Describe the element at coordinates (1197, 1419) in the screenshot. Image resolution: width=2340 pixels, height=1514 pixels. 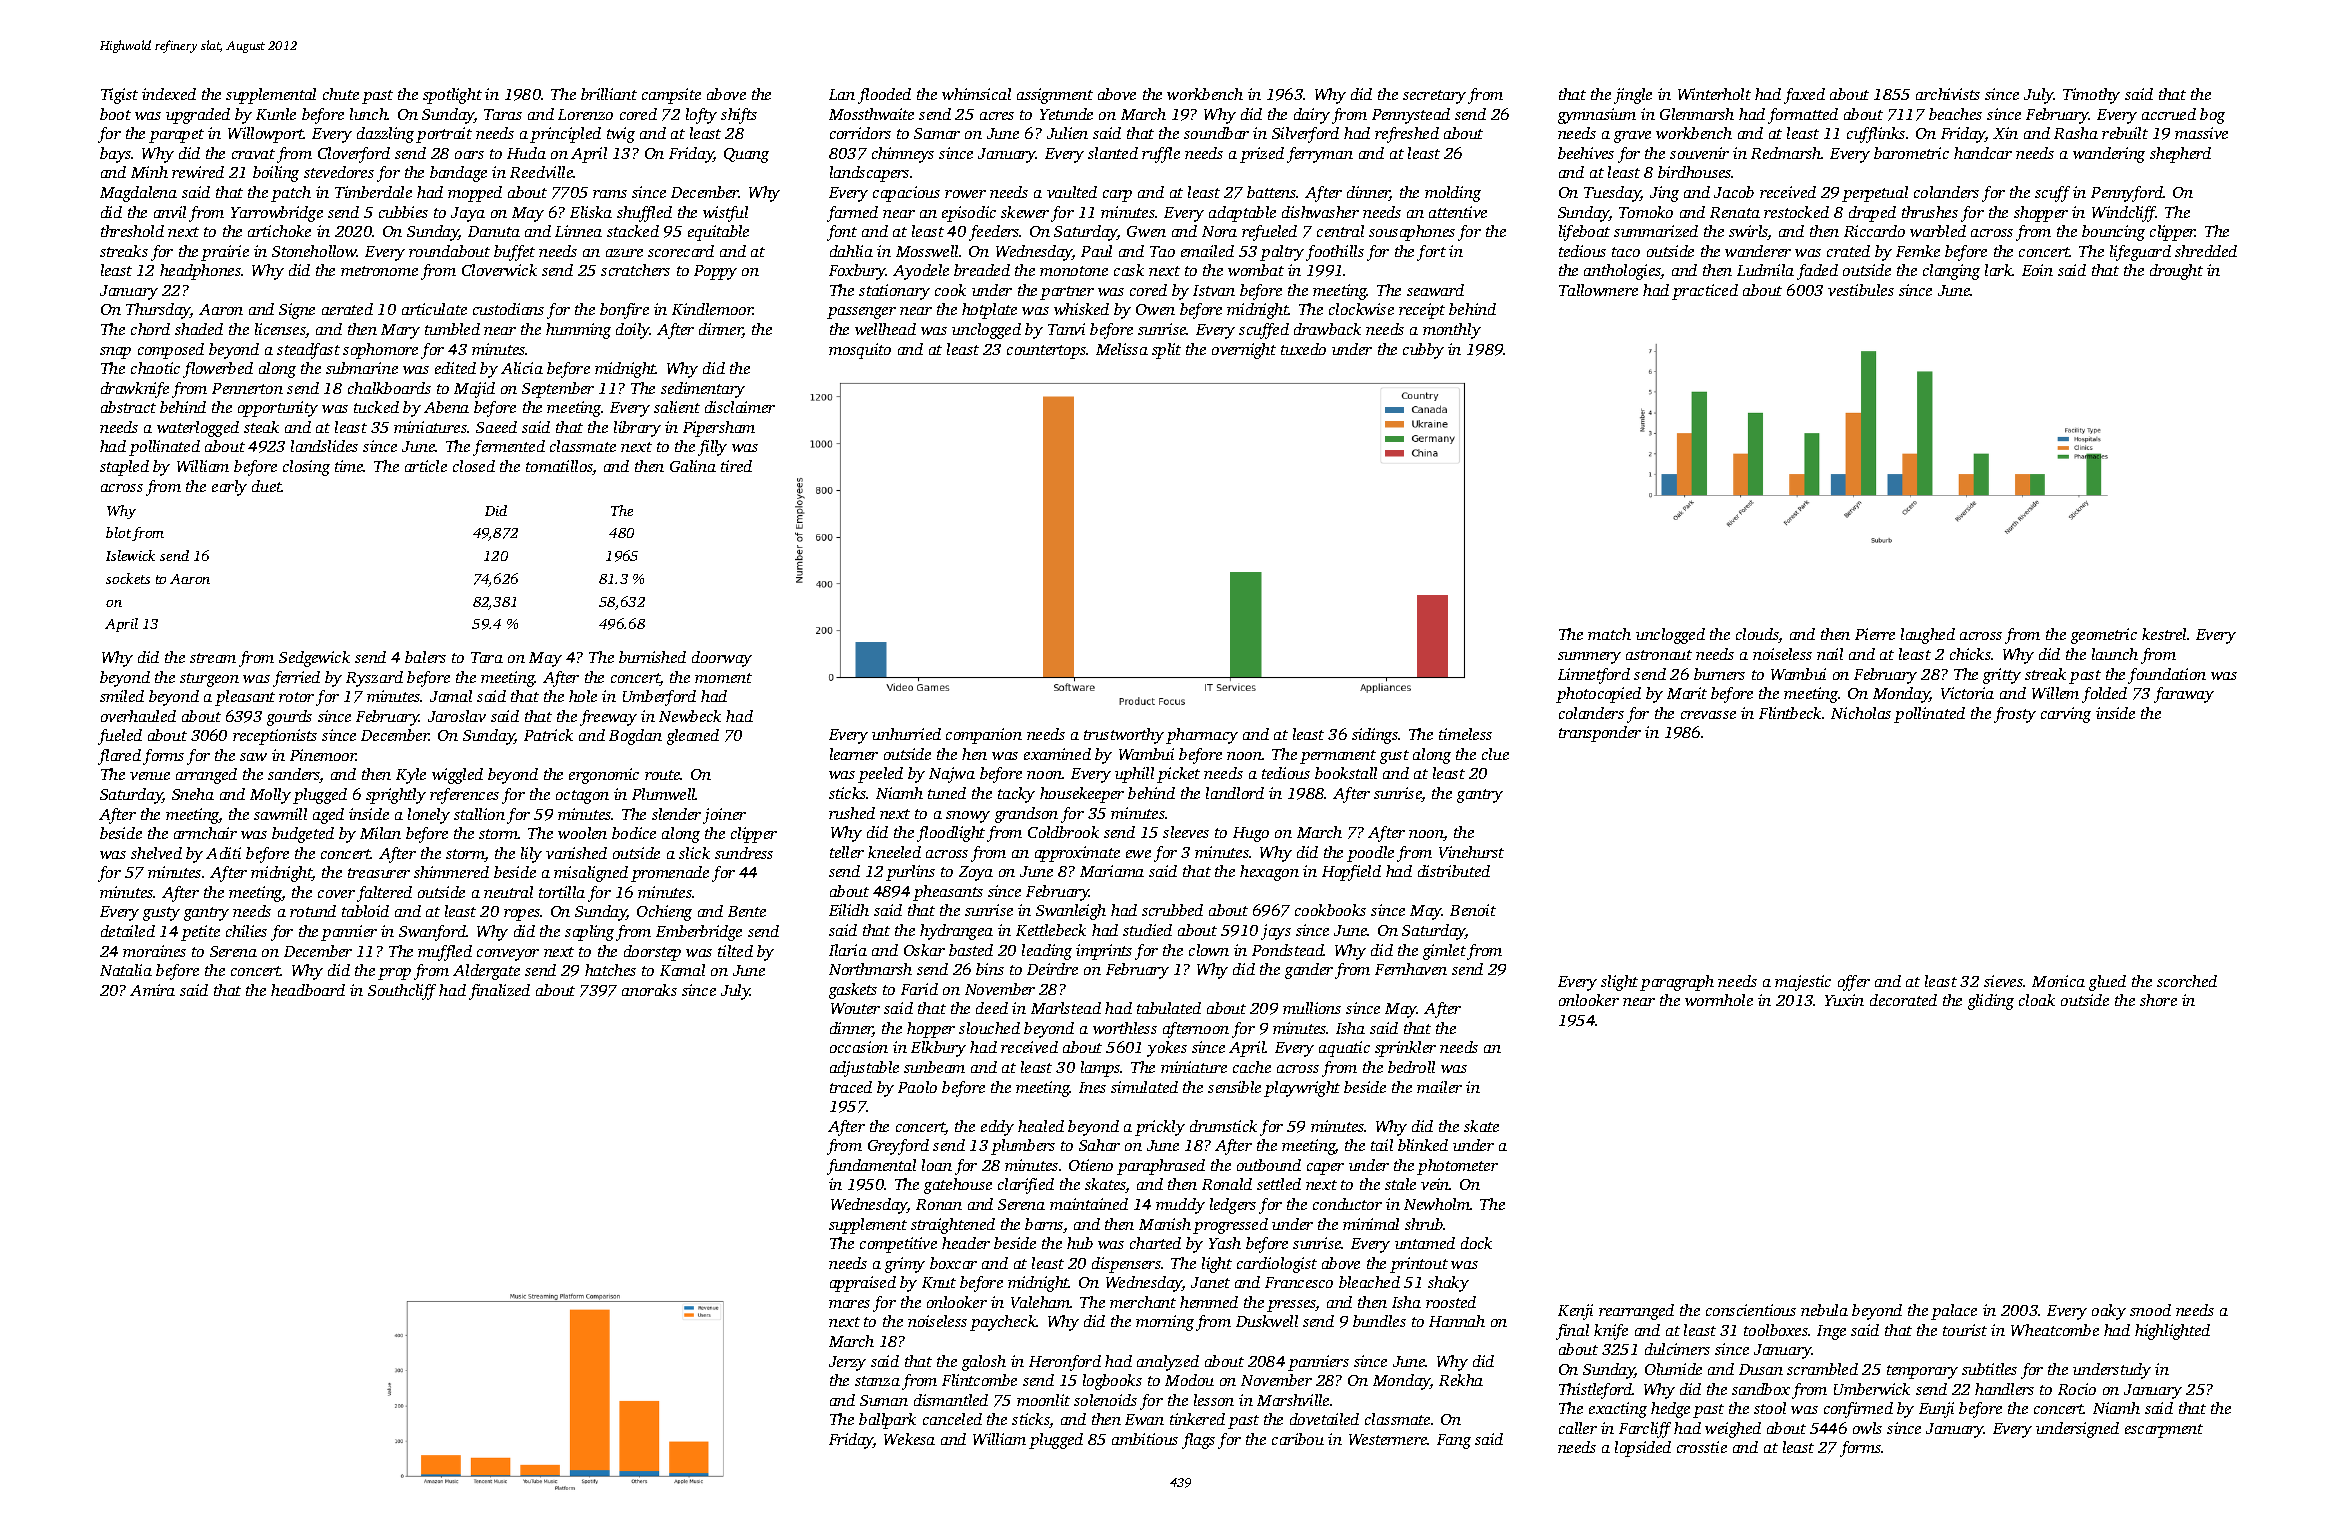
I see `tinkered` at that location.
